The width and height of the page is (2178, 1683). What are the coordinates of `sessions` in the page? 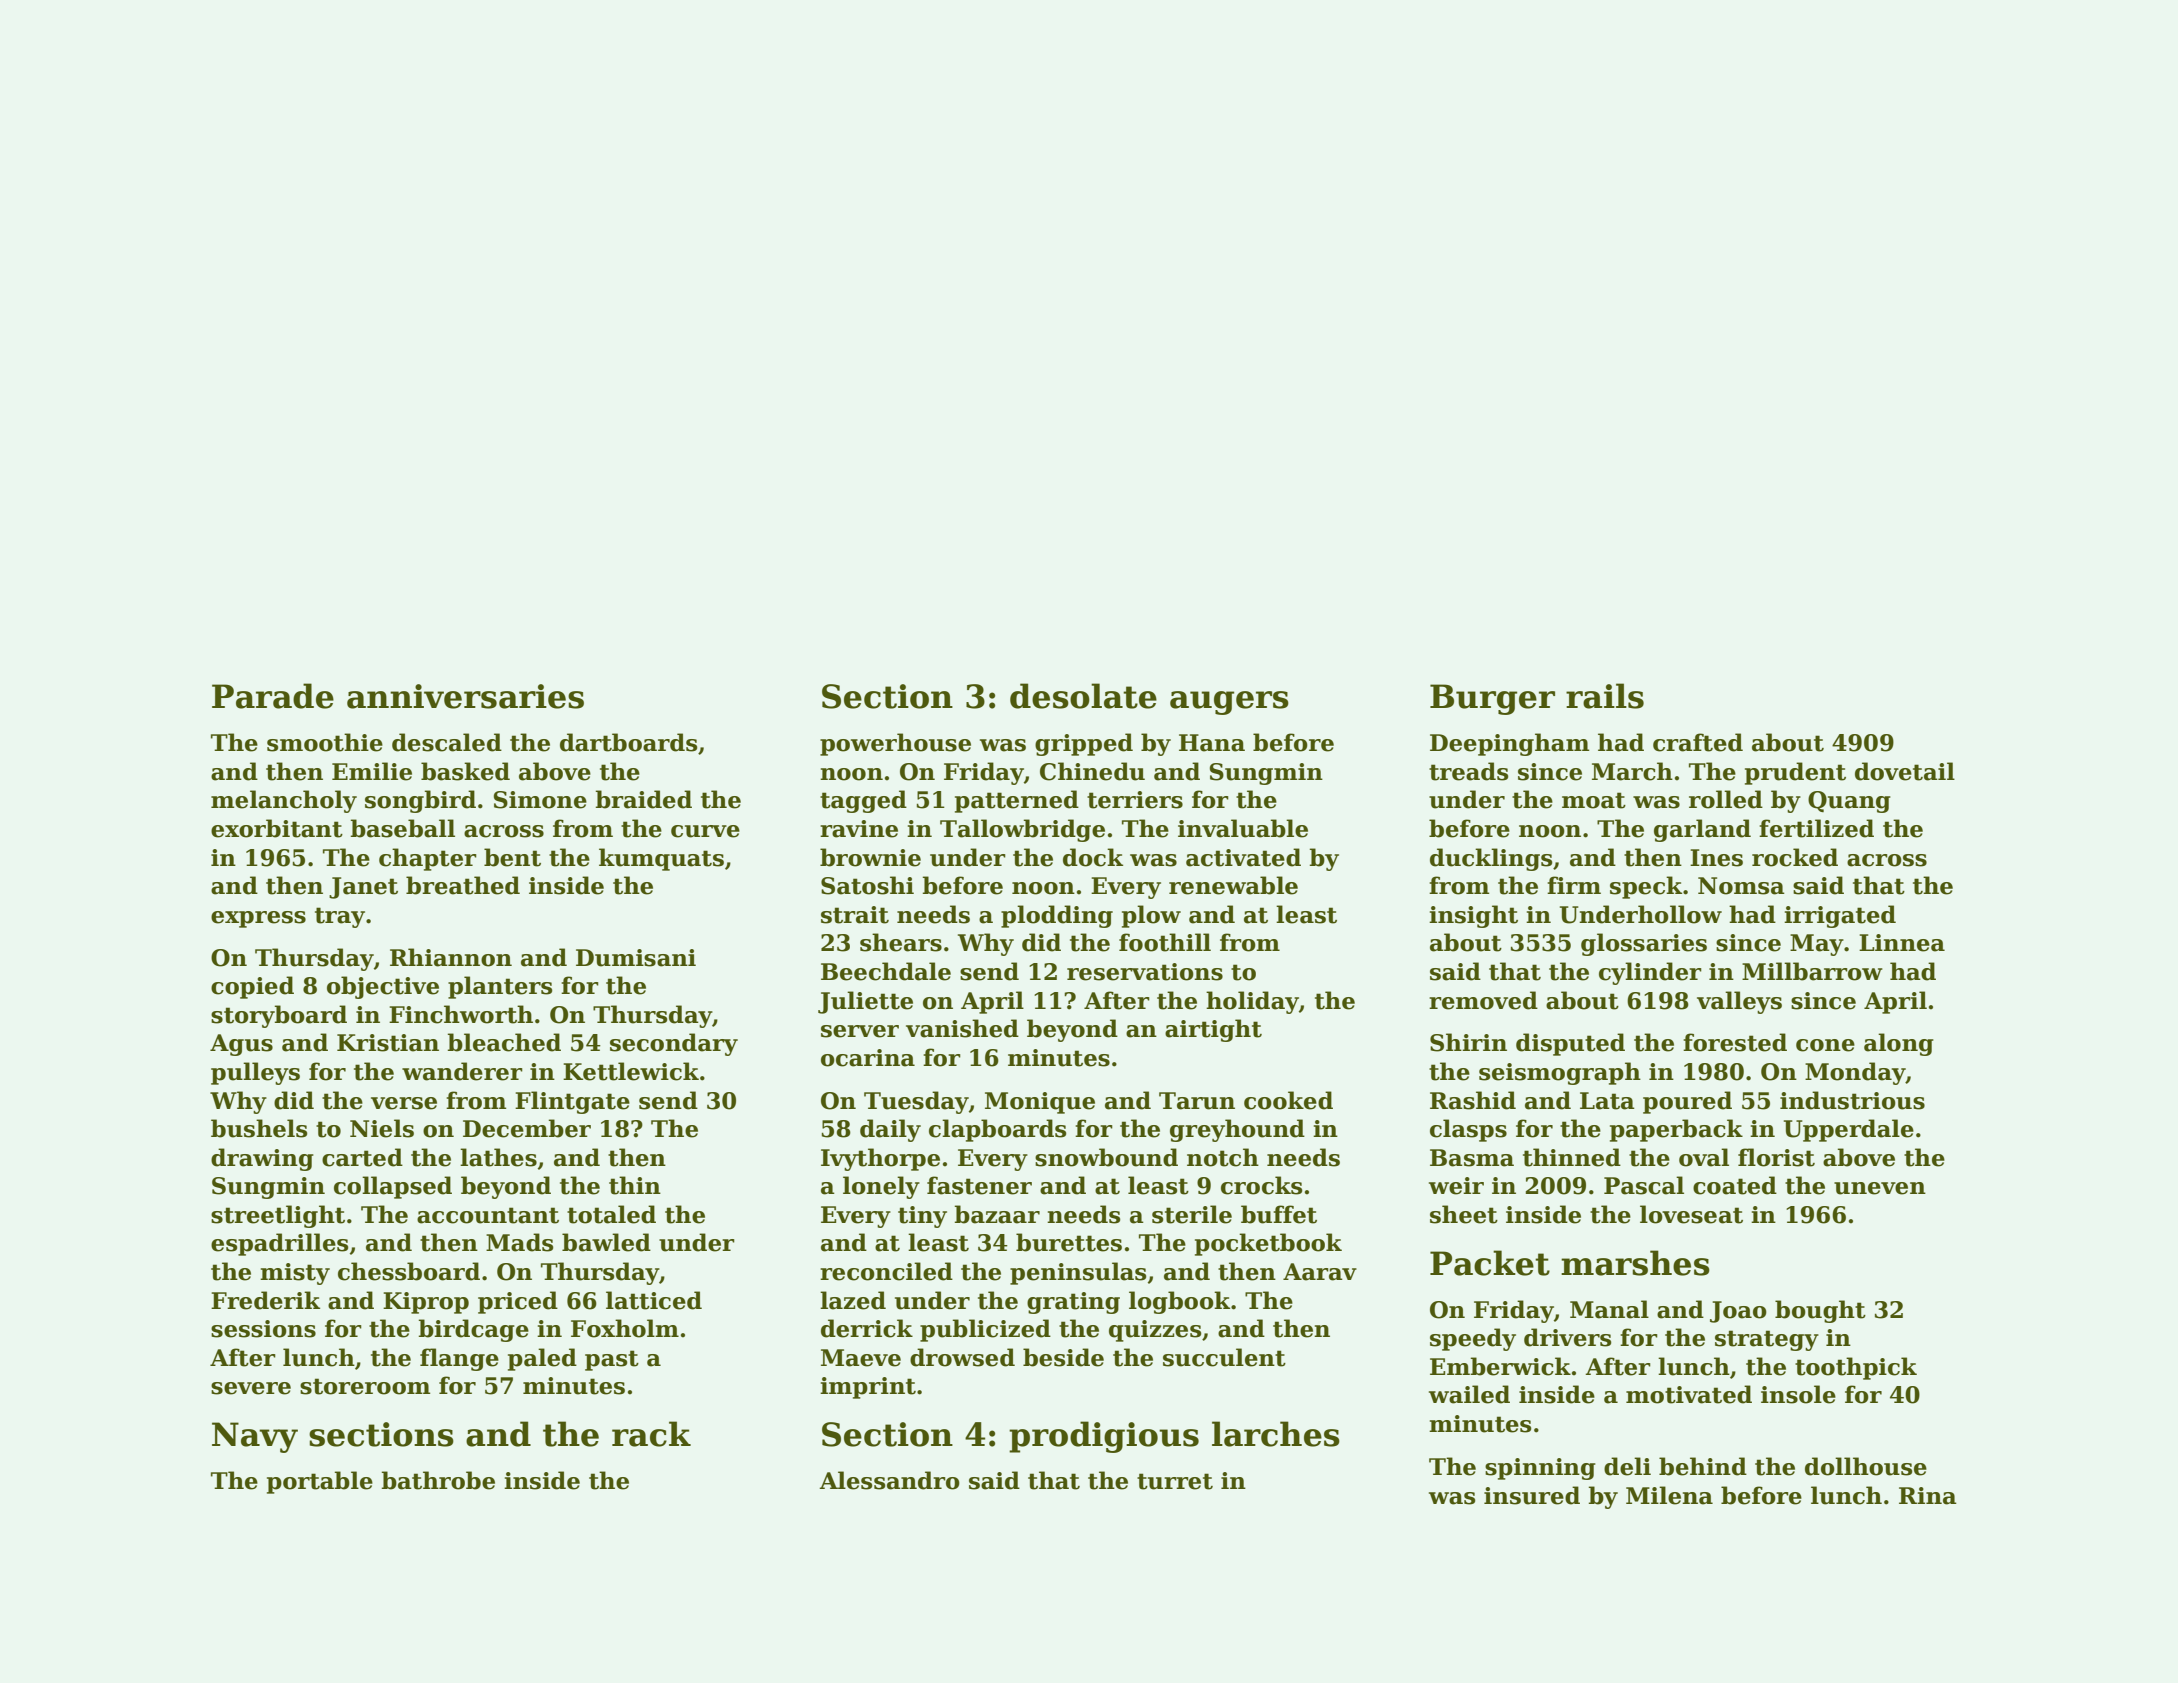 It's located at (263, 1329).
